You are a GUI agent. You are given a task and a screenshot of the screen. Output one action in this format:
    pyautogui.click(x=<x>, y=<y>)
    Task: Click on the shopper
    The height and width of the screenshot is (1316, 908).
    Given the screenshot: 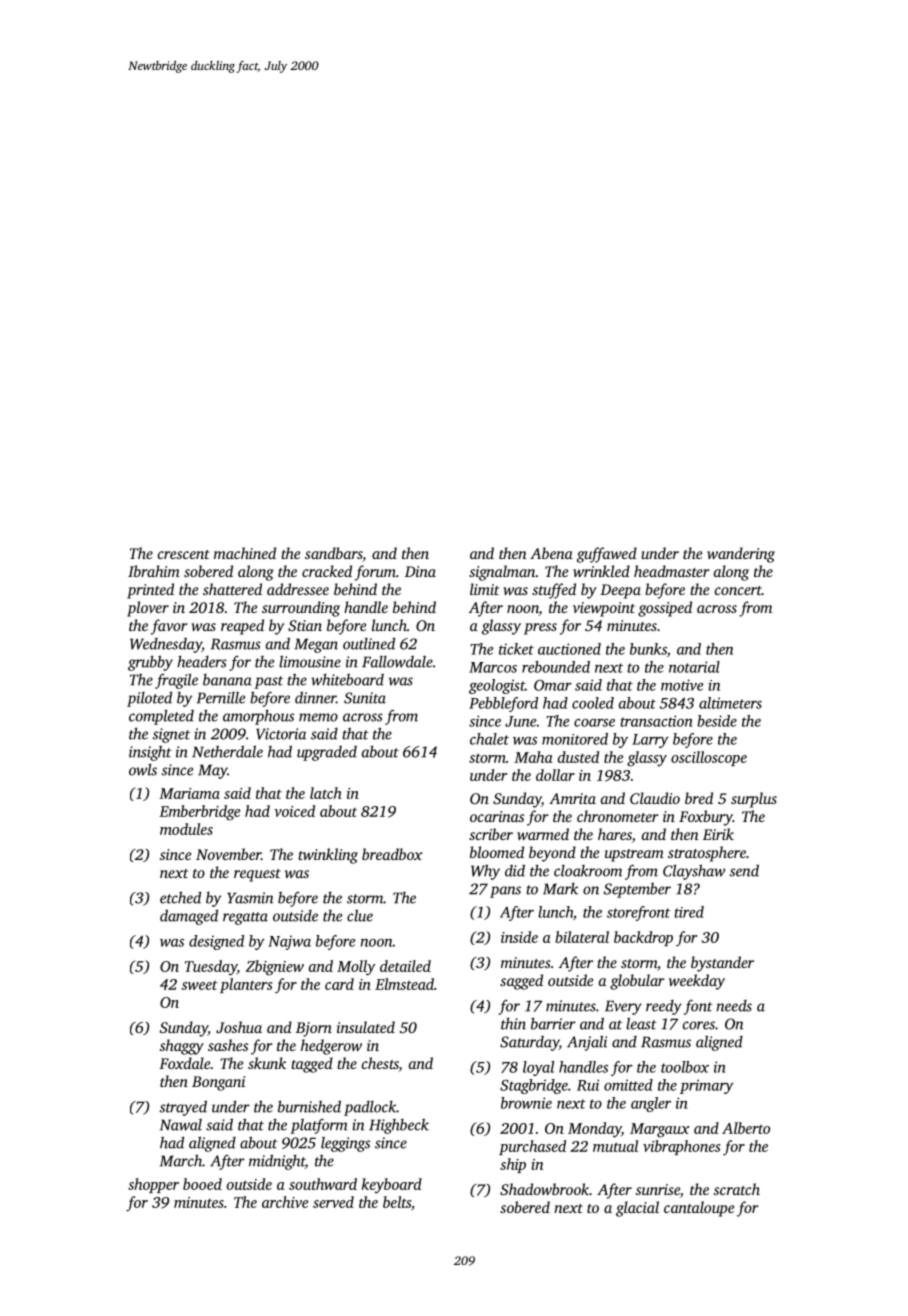 What is the action you would take?
    pyautogui.click(x=153, y=1185)
